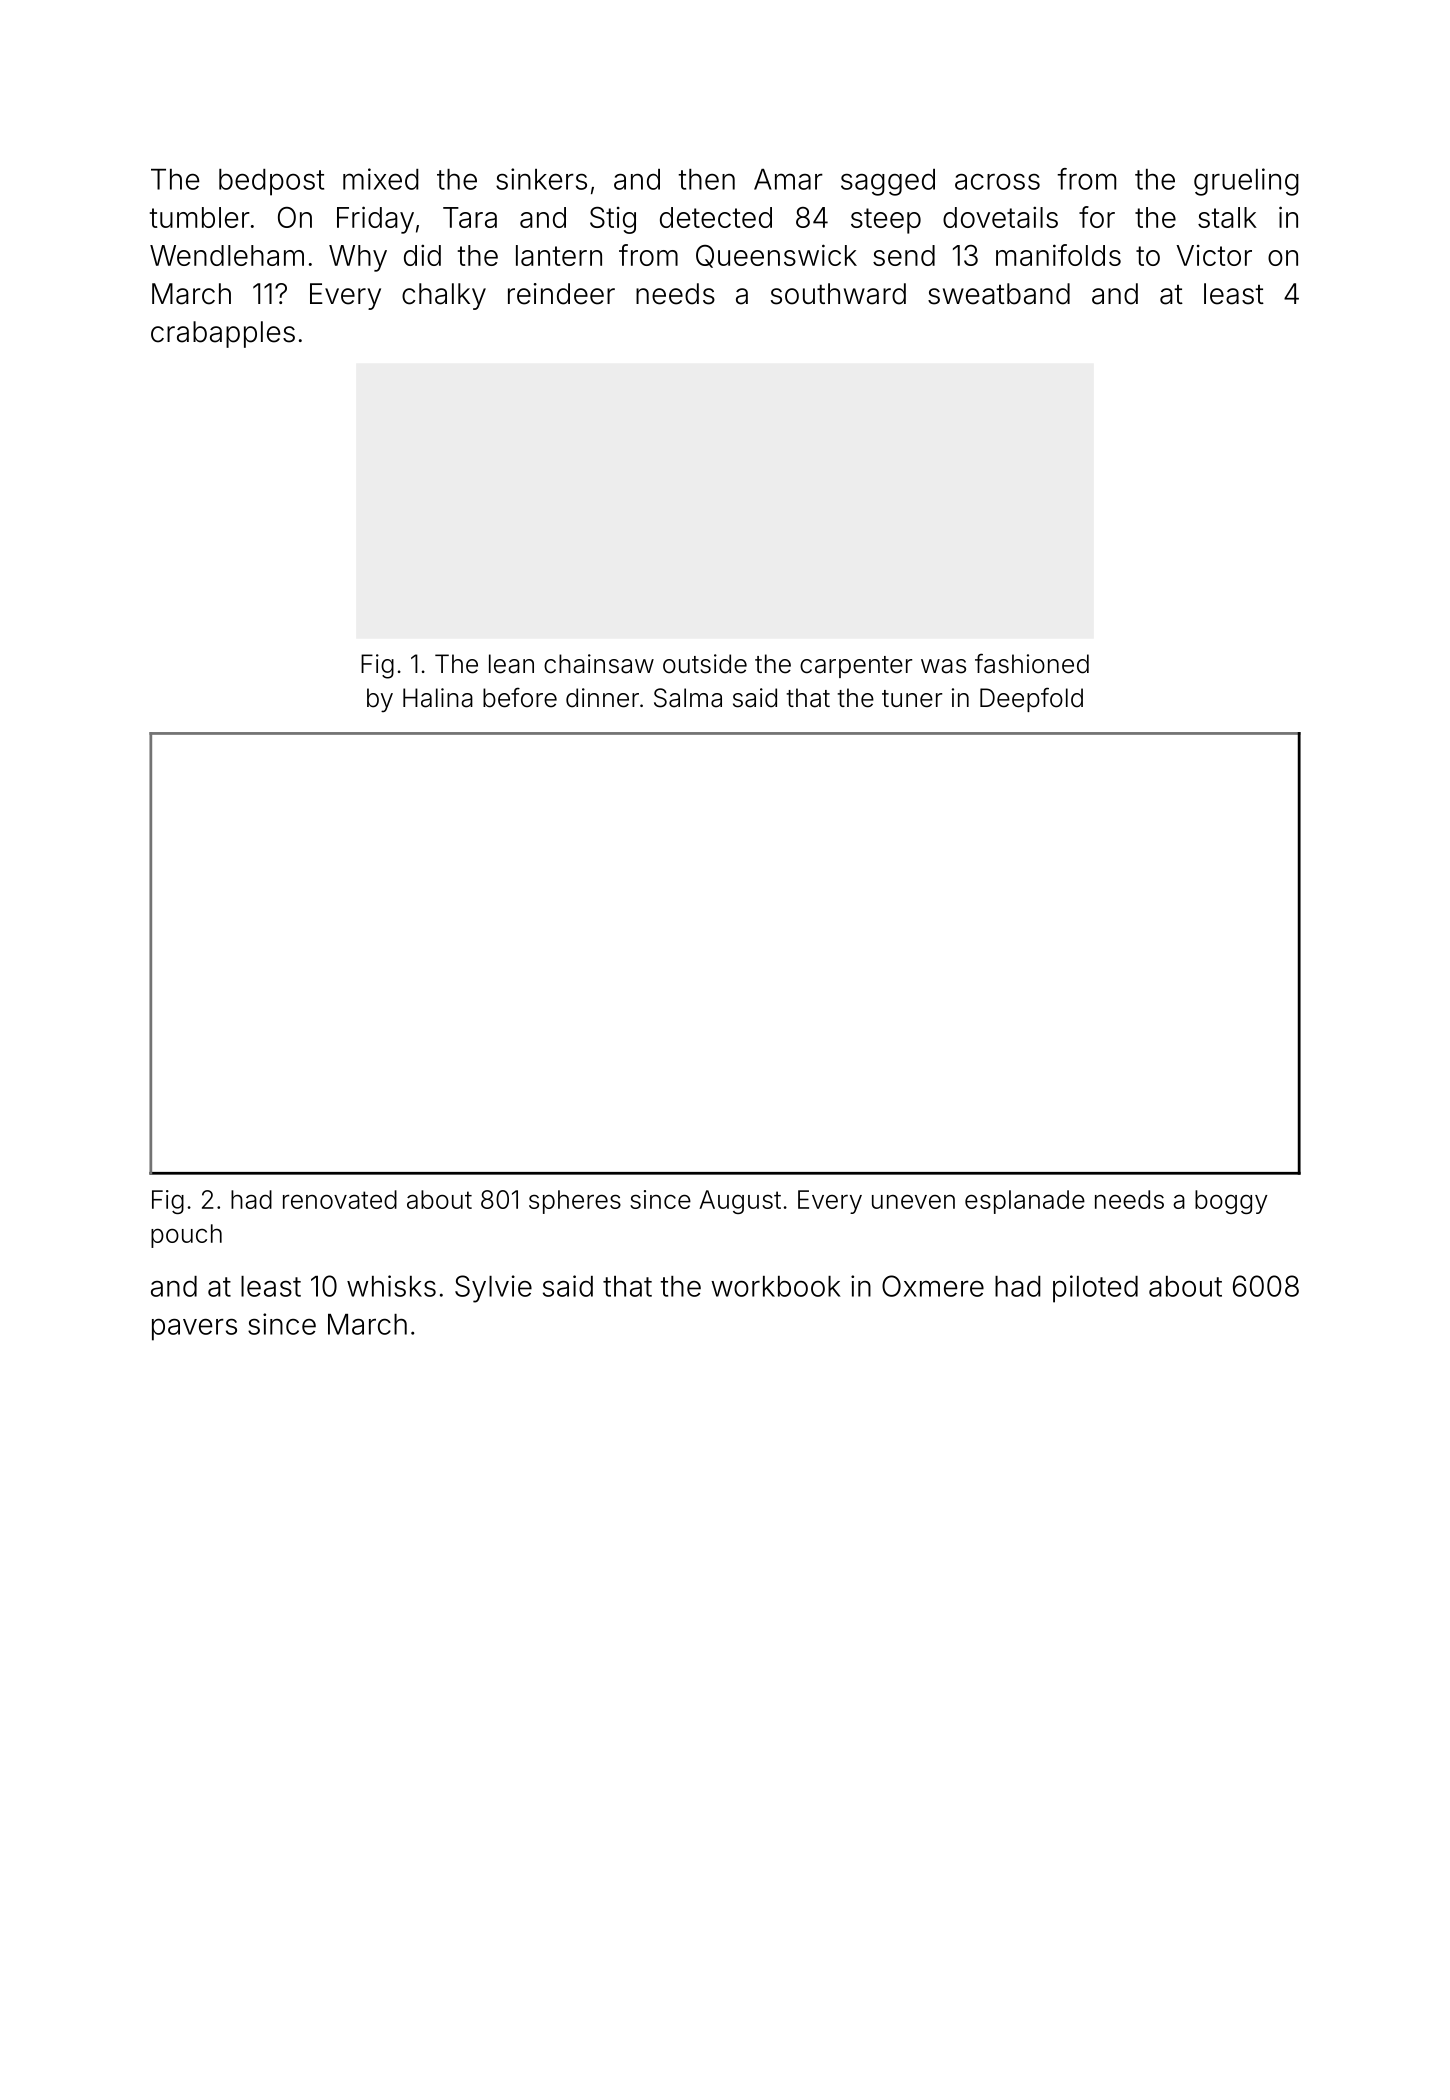  What do you see at coordinates (705, 664) in the document?
I see `outside` at bounding box center [705, 664].
